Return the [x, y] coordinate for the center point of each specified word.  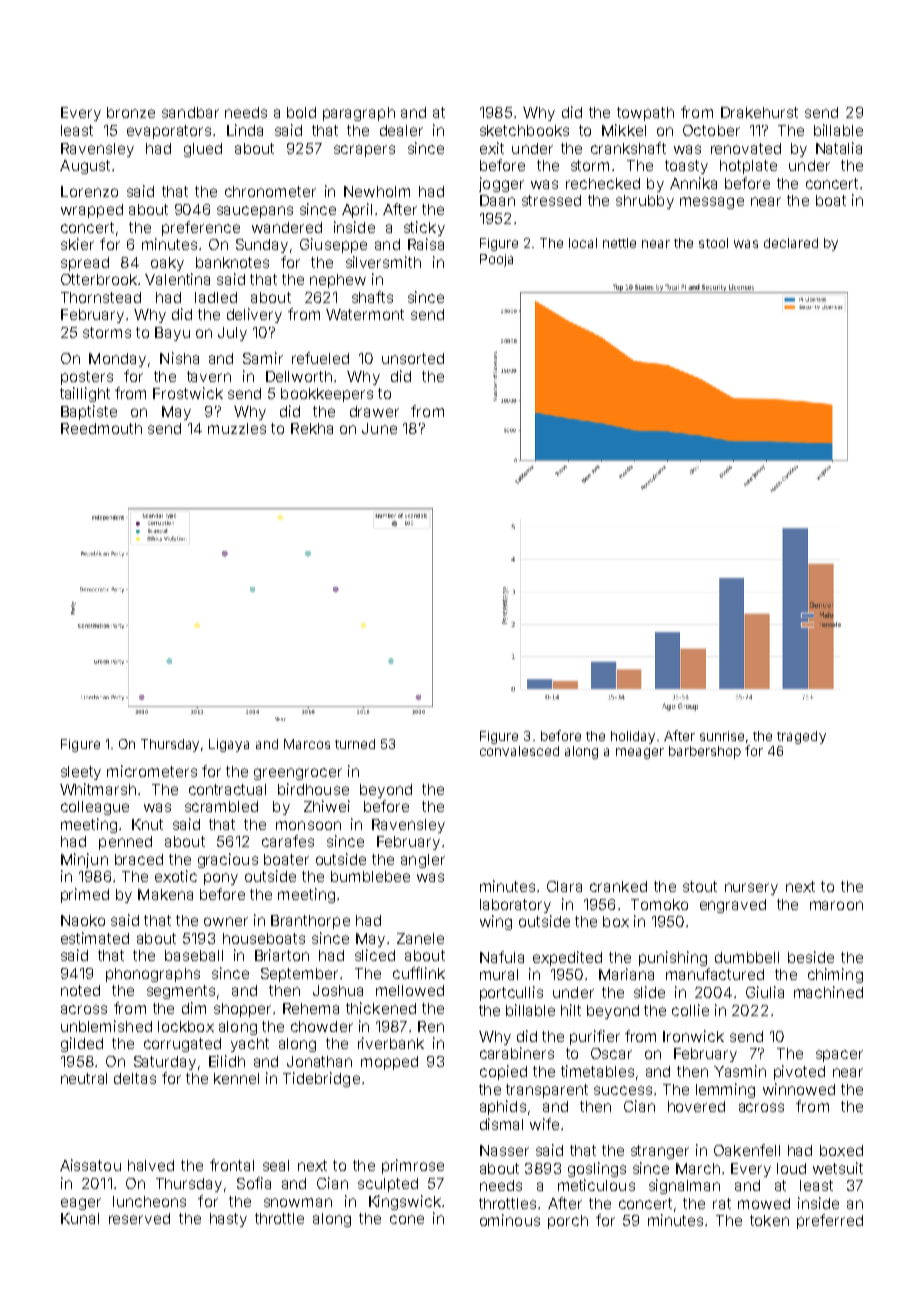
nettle [619, 243]
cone [407, 1219]
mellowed [410, 990]
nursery [751, 889]
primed [85, 895]
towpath [645, 114]
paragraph [359, 114]
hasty [228, 1220]
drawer [374, 411]
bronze [131, 112]
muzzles [237, 428]
